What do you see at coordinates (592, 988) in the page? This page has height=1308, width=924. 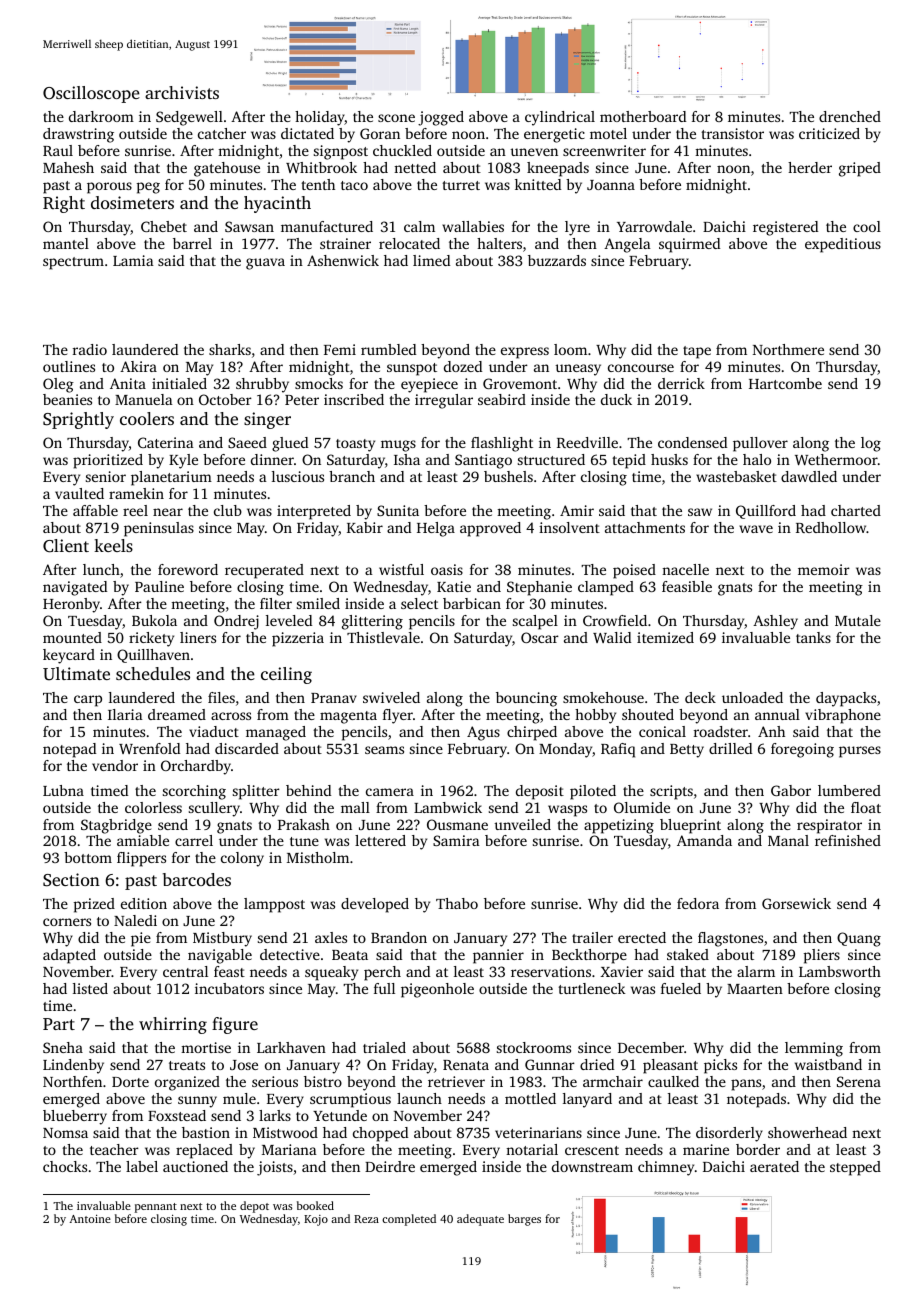 I see `turtleneck` at bounding box center [592, 988].
